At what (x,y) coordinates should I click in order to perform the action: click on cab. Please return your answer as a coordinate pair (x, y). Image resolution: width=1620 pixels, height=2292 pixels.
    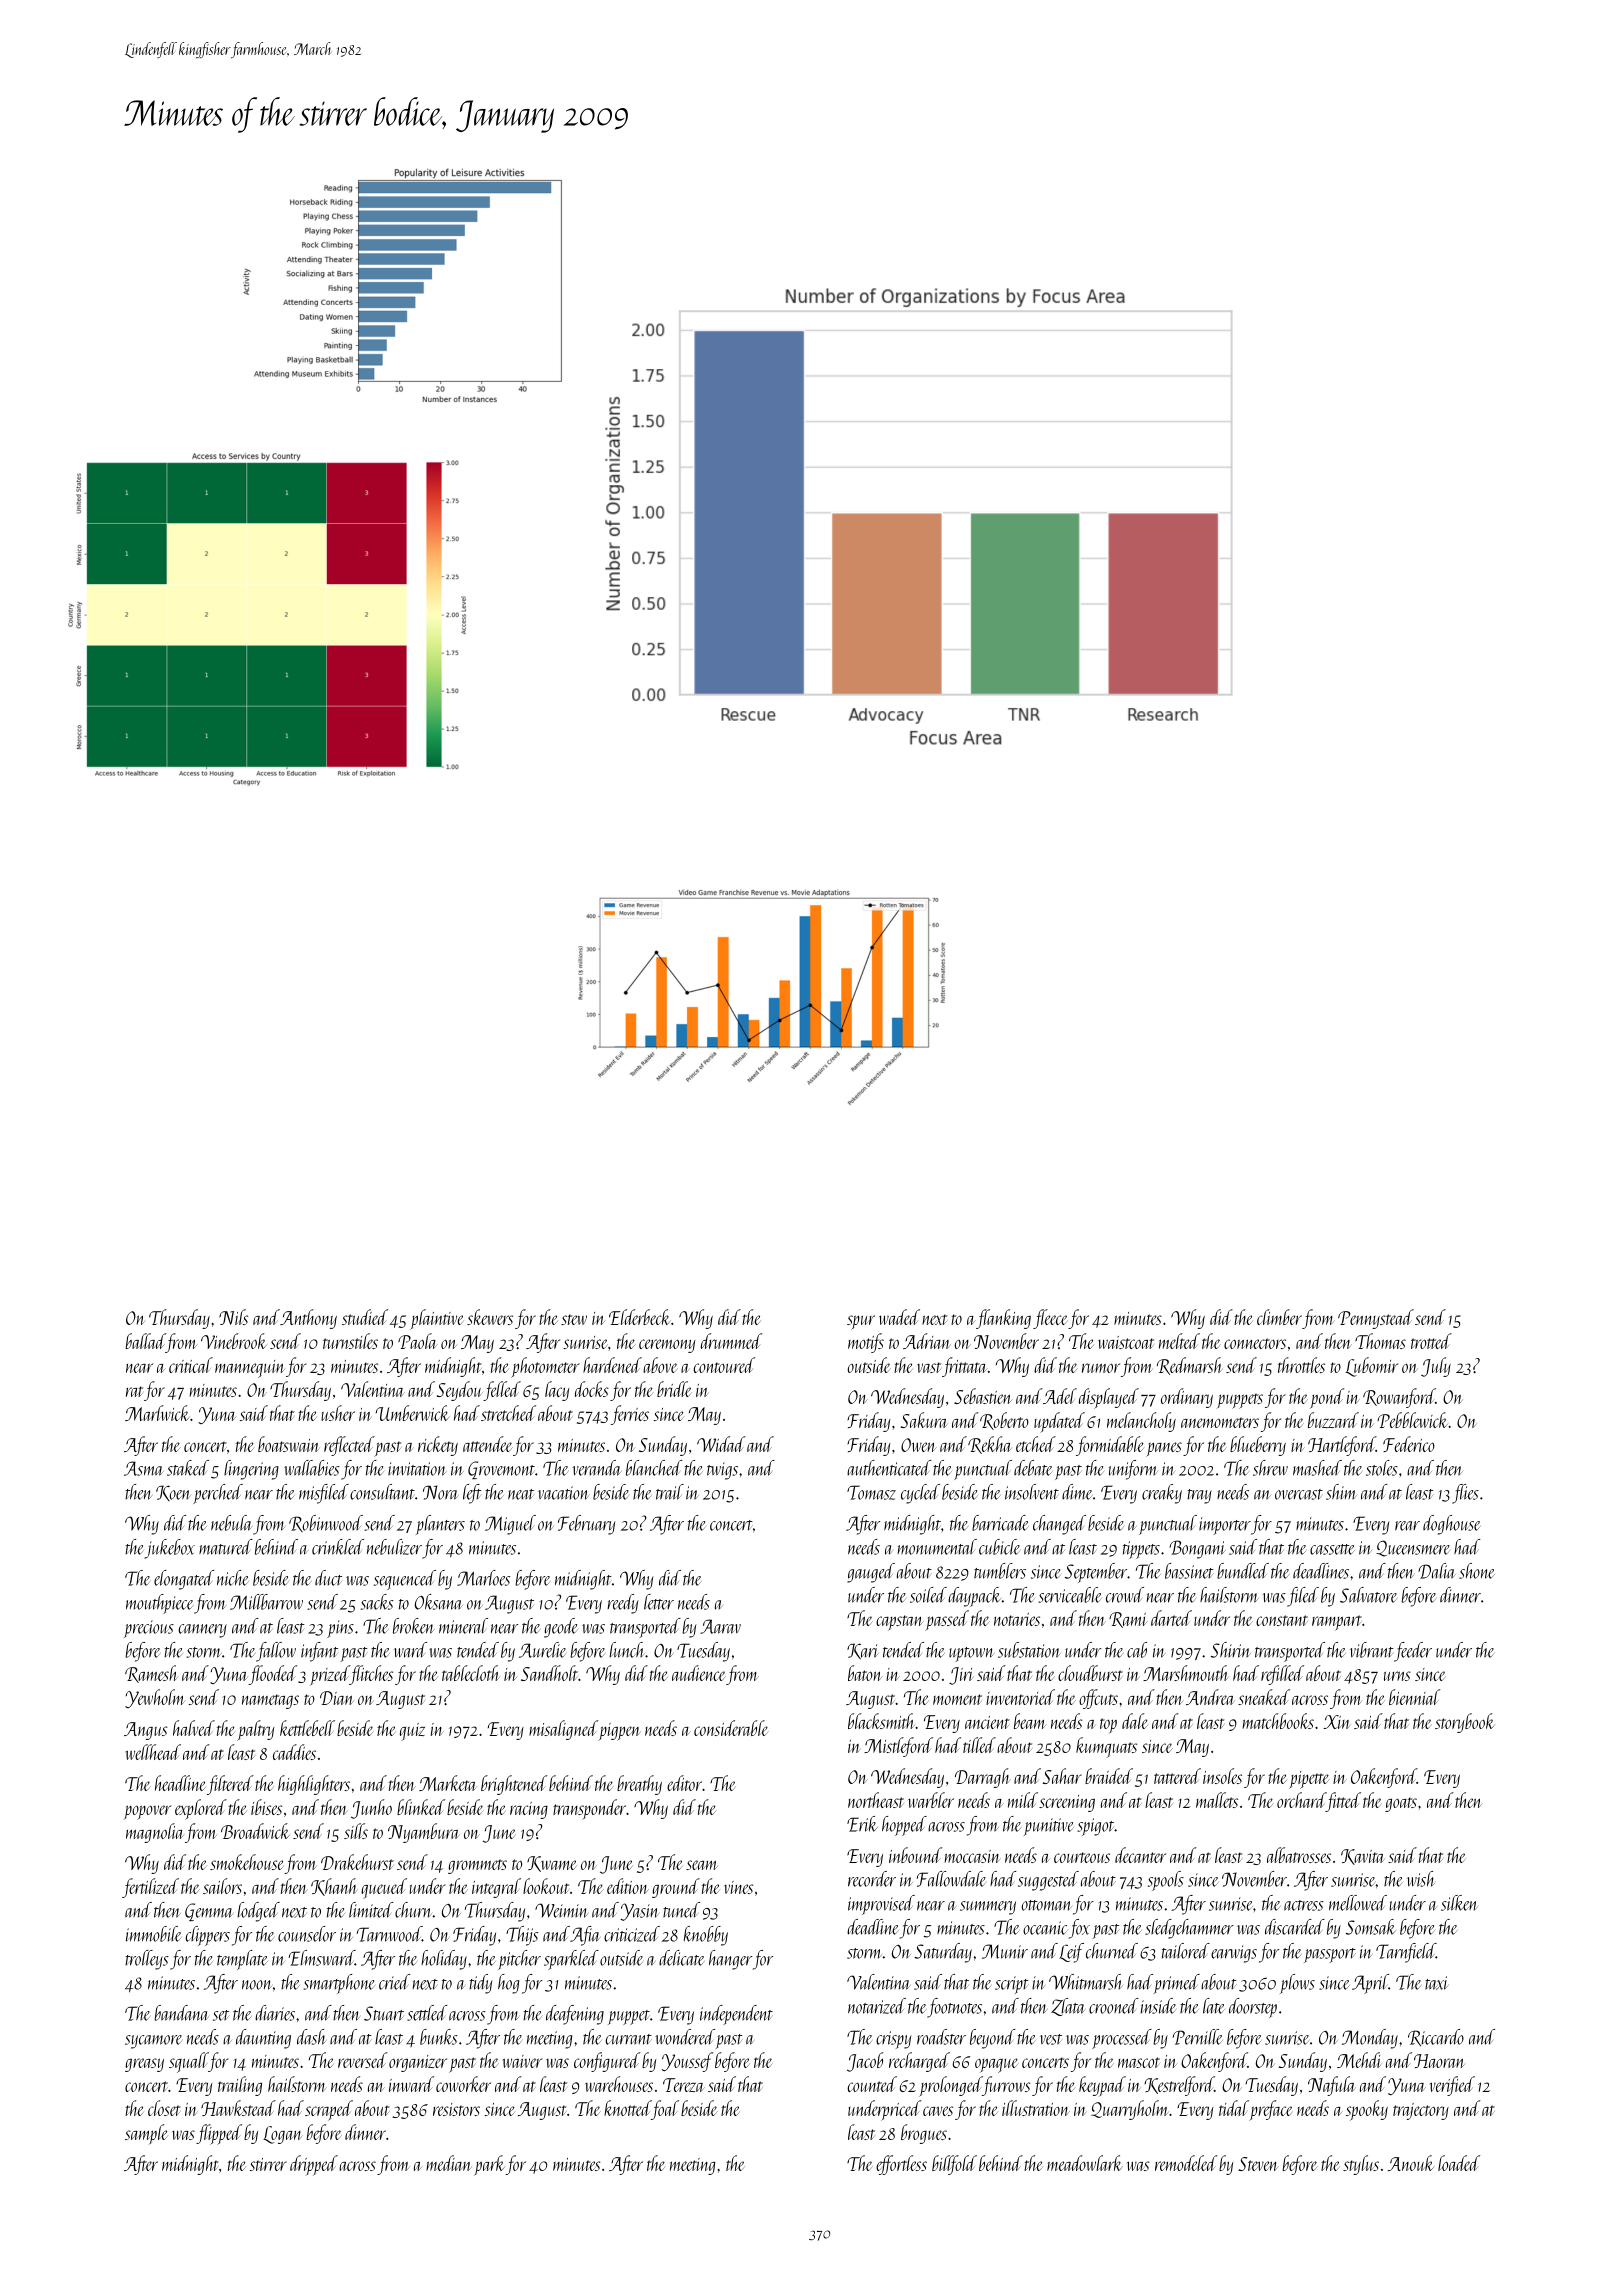
    Looking at the image, I should click on (1137, 1650).
